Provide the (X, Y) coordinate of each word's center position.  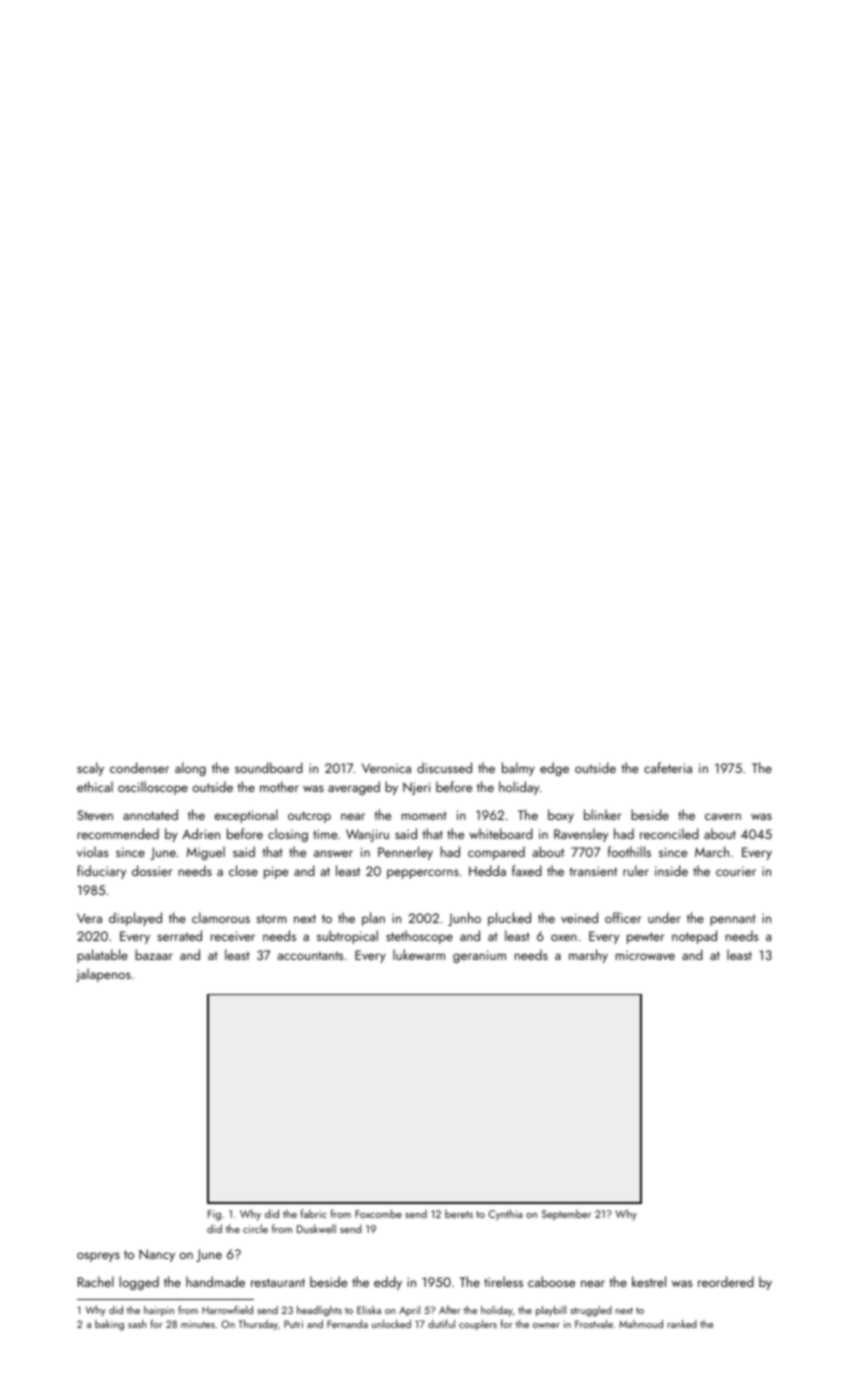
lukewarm (419, 954)
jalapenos (103, 975)
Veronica (386, 768)
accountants (310, 955)
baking (109, 1325)
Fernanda (347, 1324)
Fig (214, 1215)
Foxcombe (378, 1213)
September (566, 1214)
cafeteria (668, 767)
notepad (694, 937)
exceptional (246, 816)
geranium (479, 956)
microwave (645, 955)
